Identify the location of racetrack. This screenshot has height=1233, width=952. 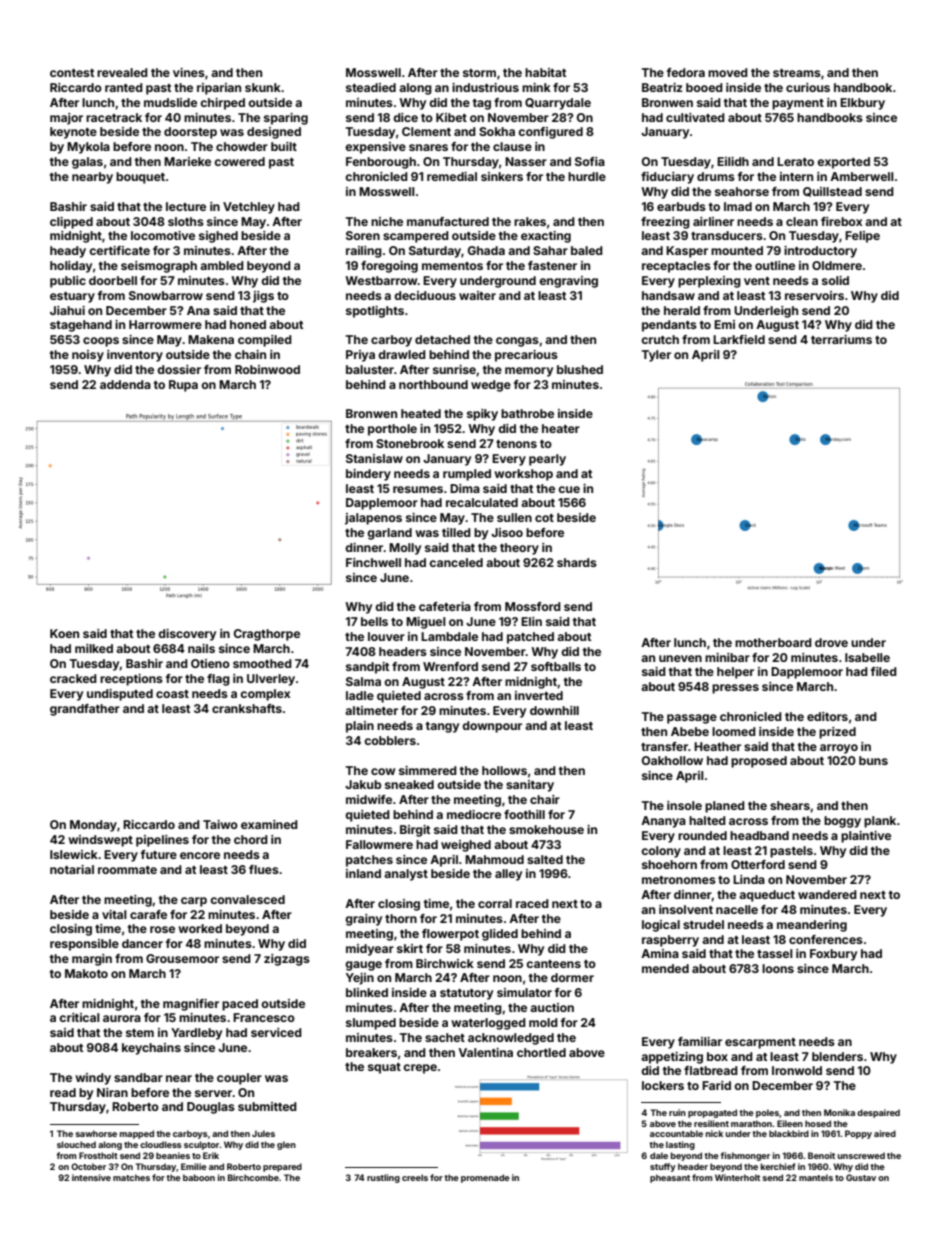
(114, 117).
